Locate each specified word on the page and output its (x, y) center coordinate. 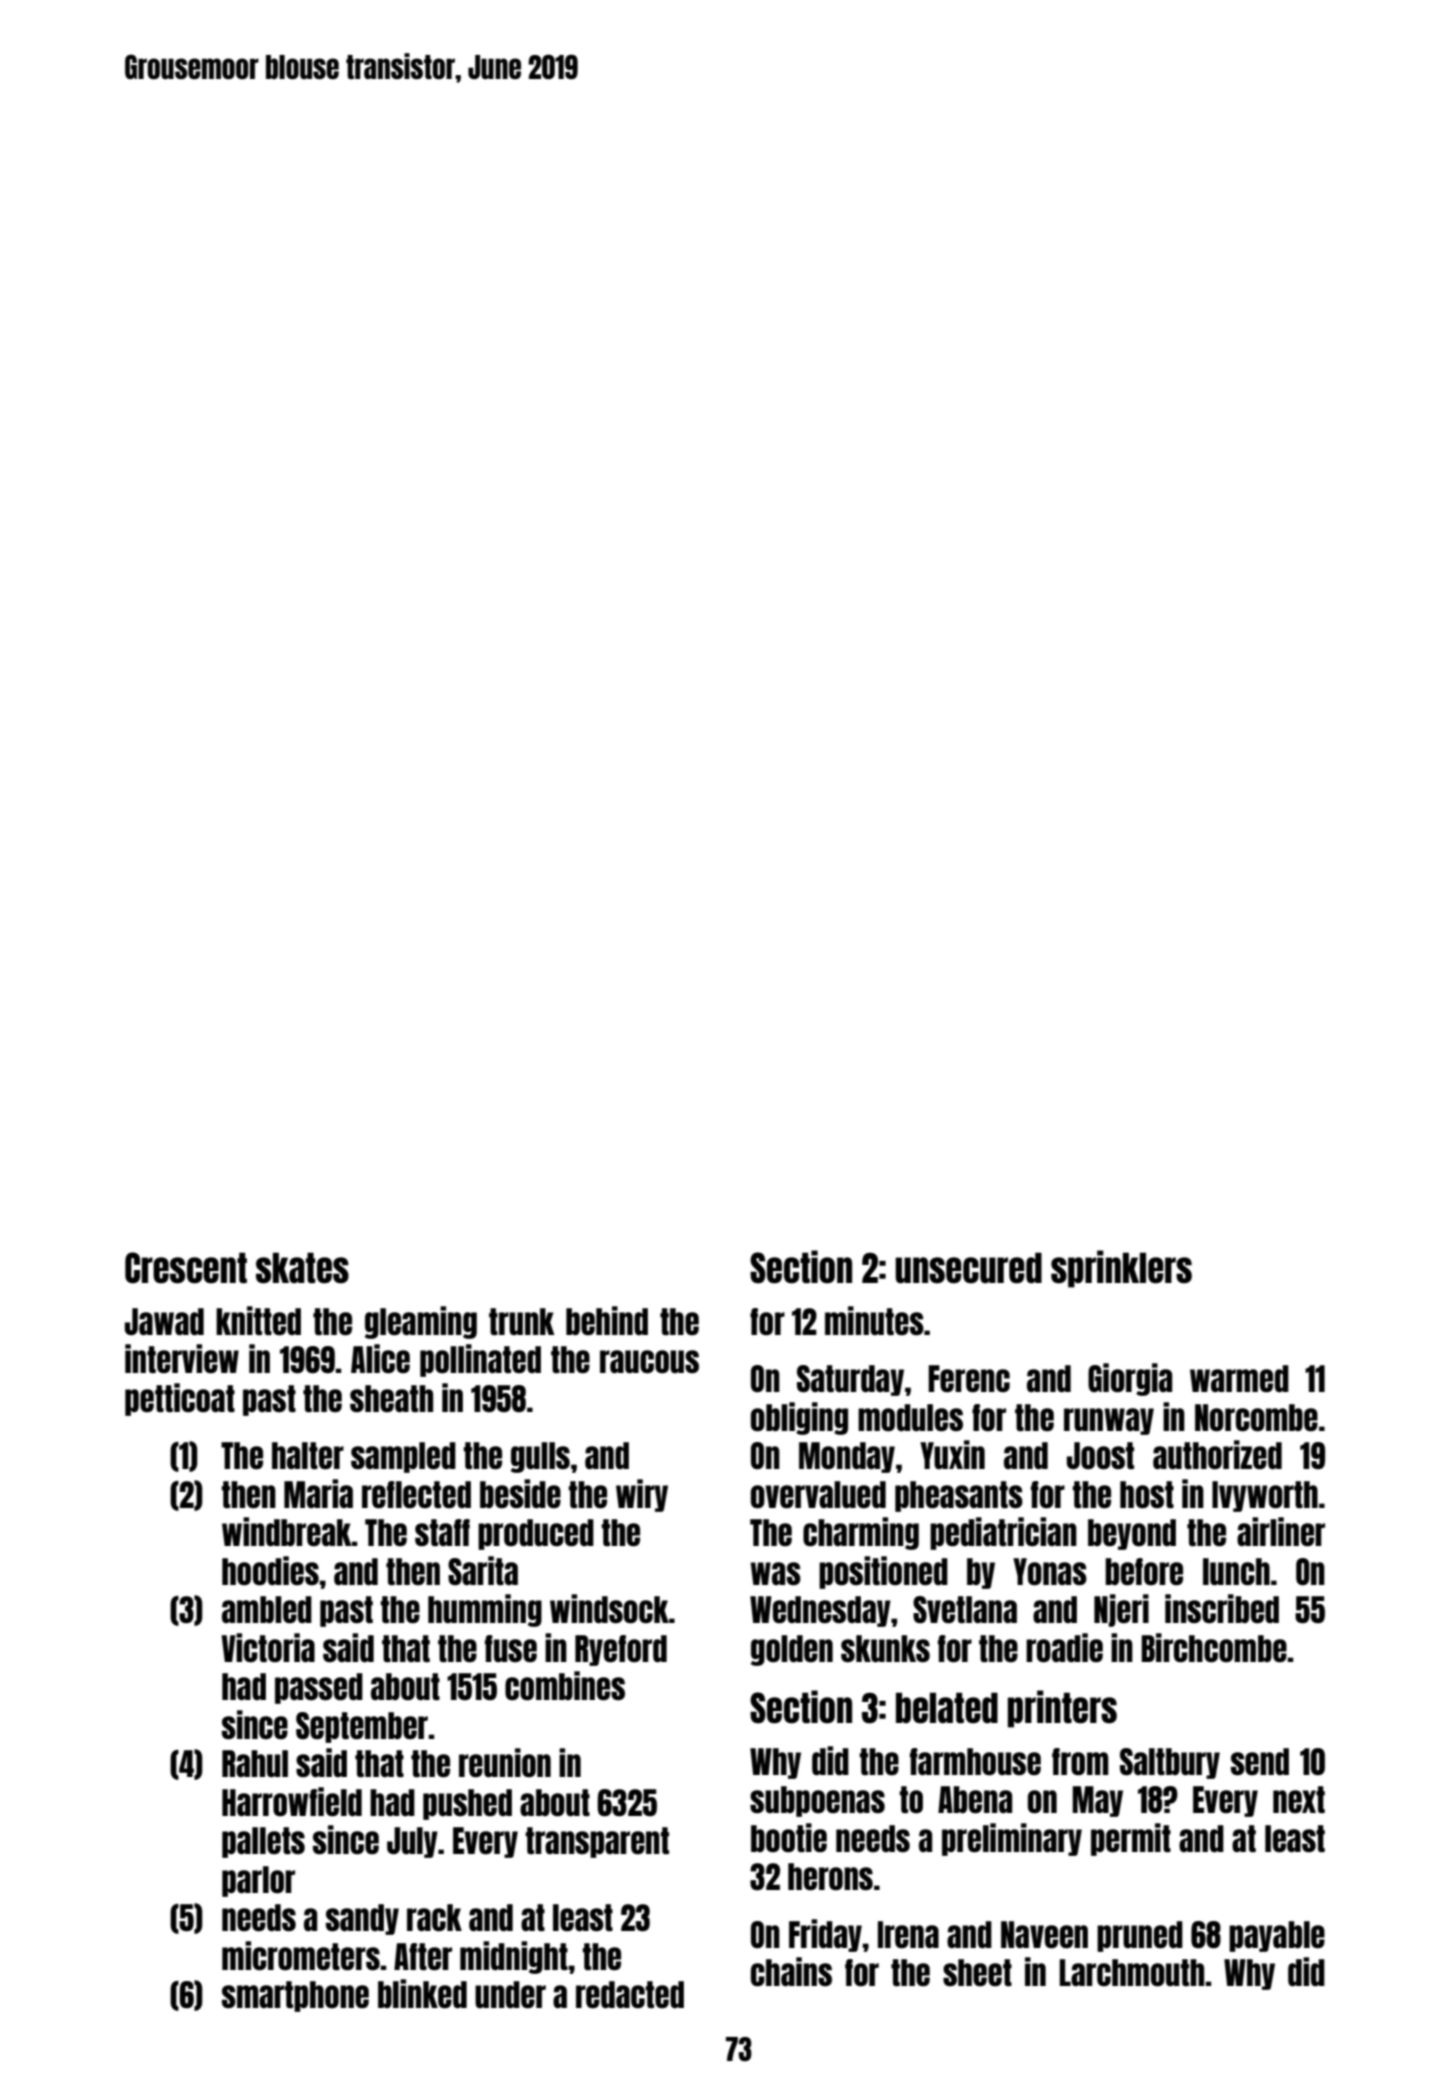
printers (1062, 1709)
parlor (258, 1881)
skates (302, 1268)
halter (308, 1455)
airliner (1281, 1531)
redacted (630, 1994)
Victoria (268, 1648)
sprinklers (1121, 1269)
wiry (642, 1495)
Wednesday (820, 1611)
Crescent (186, 1268)
